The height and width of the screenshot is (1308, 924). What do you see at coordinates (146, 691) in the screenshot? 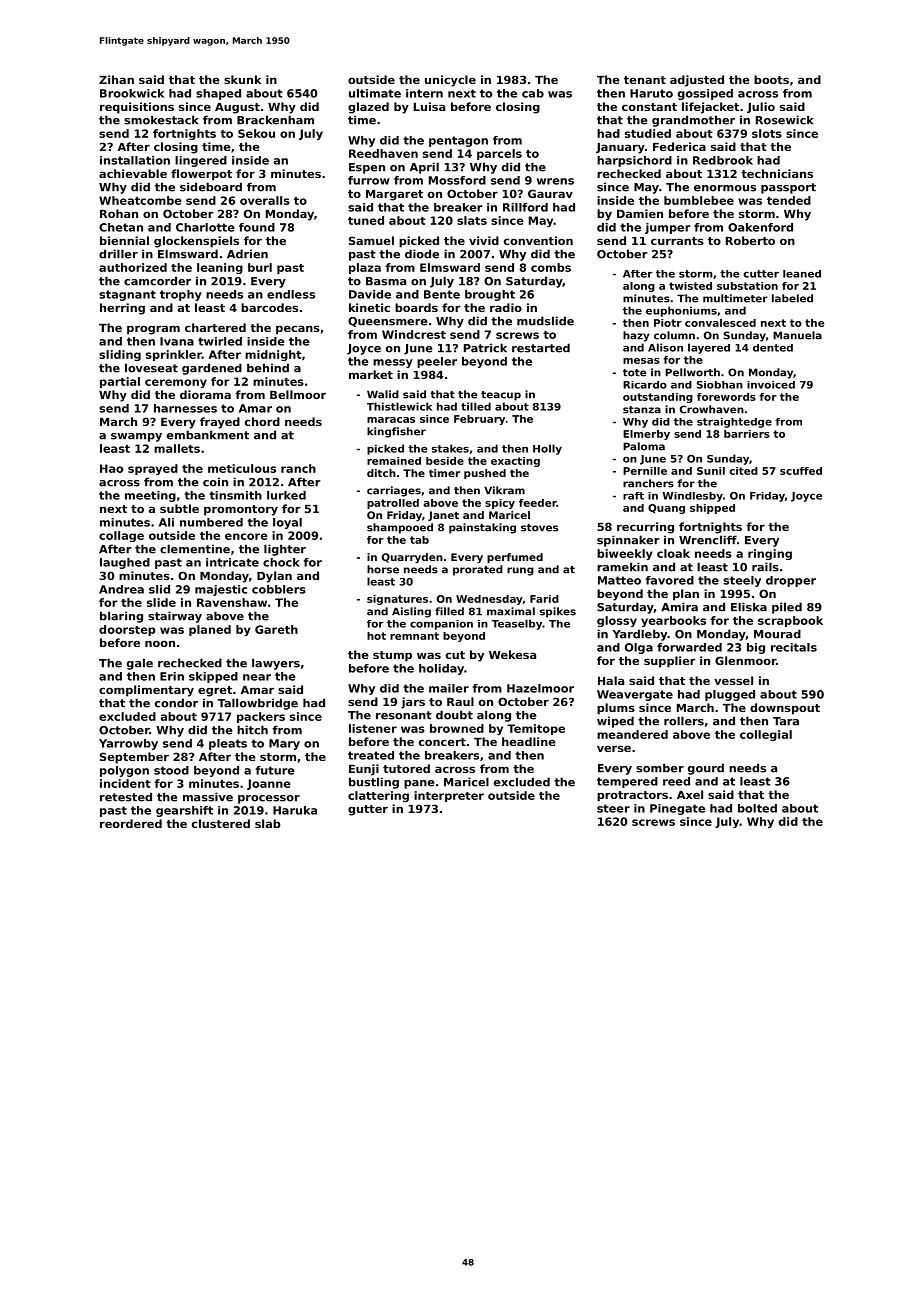
I see `complimentary` at bounding box center [146, 691].
